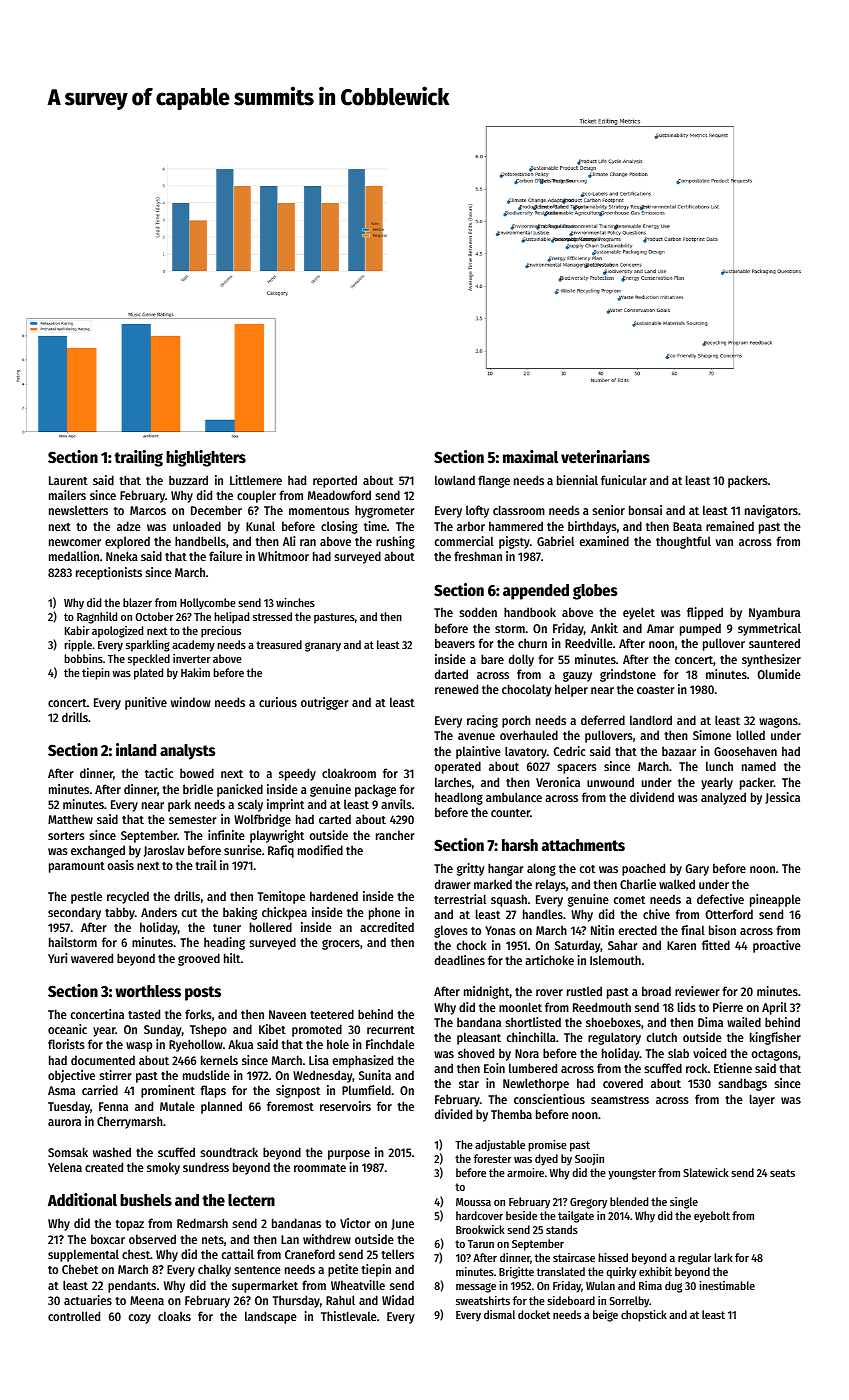 The width and height of the document is (849, 1400). I want to click on cloaks, so click(174, 1316).
